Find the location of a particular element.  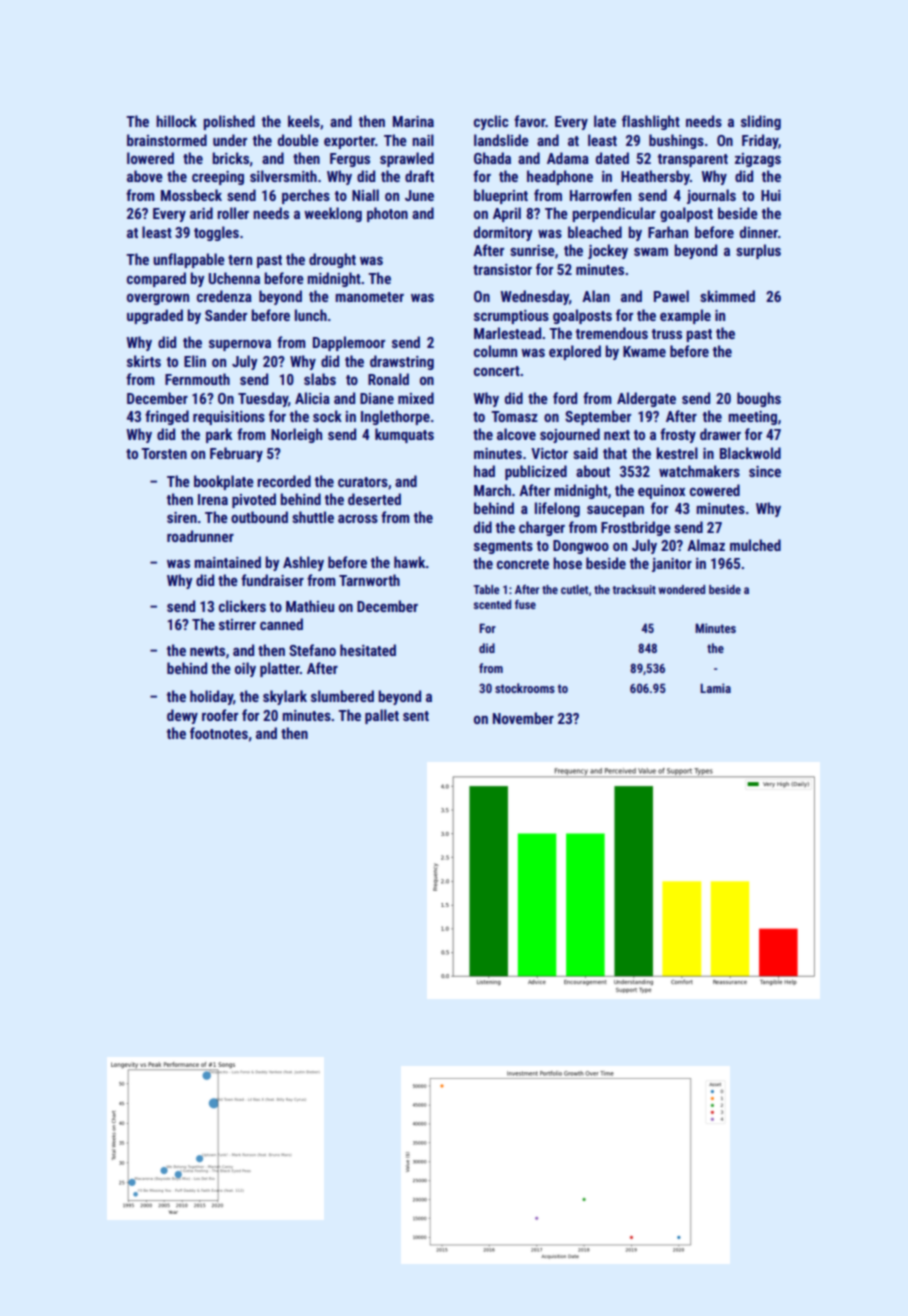

dormitory is located at coordinates (503, 233).
